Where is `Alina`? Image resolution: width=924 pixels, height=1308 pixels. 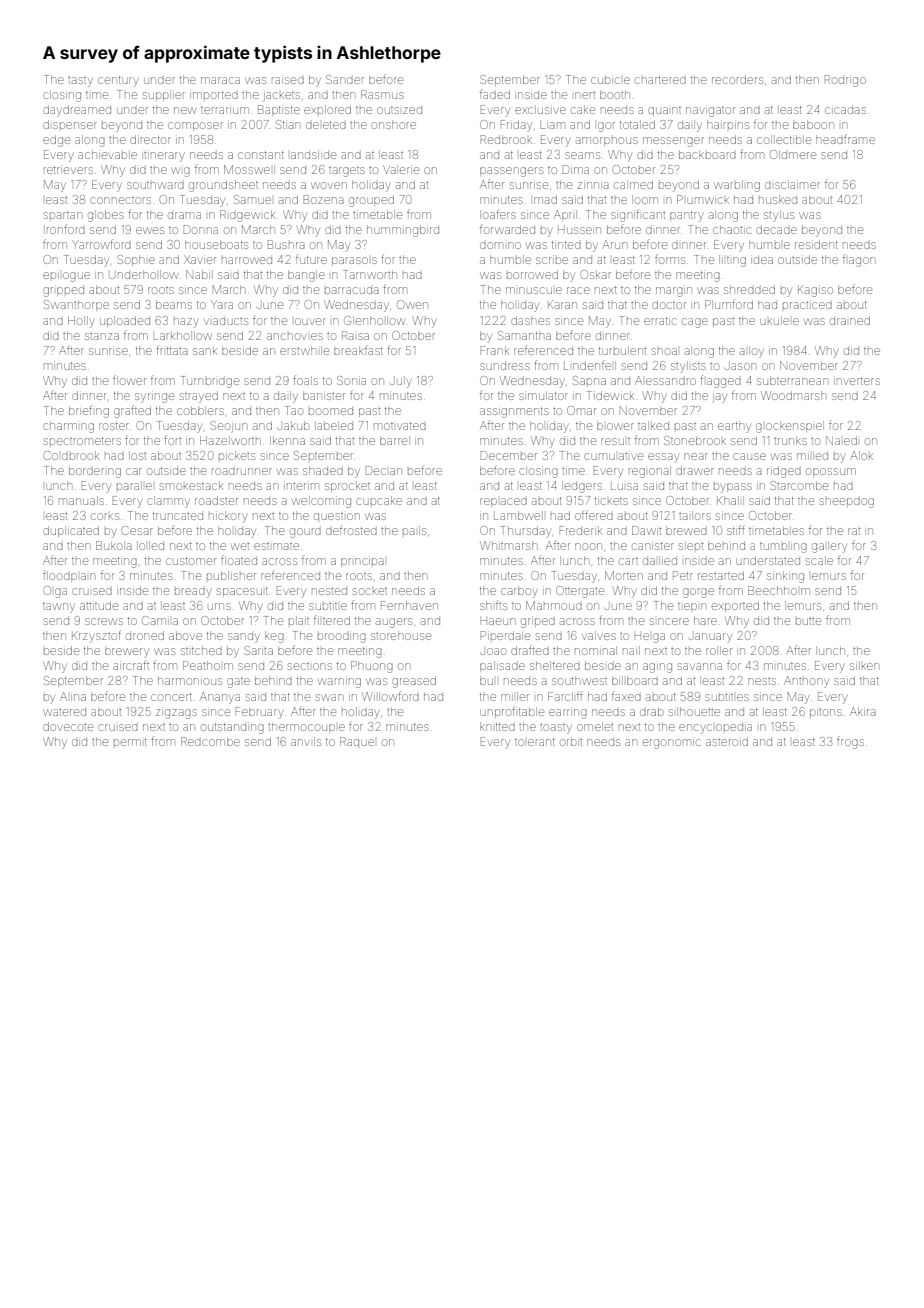 Alina is located at coordinates (73, 696).
